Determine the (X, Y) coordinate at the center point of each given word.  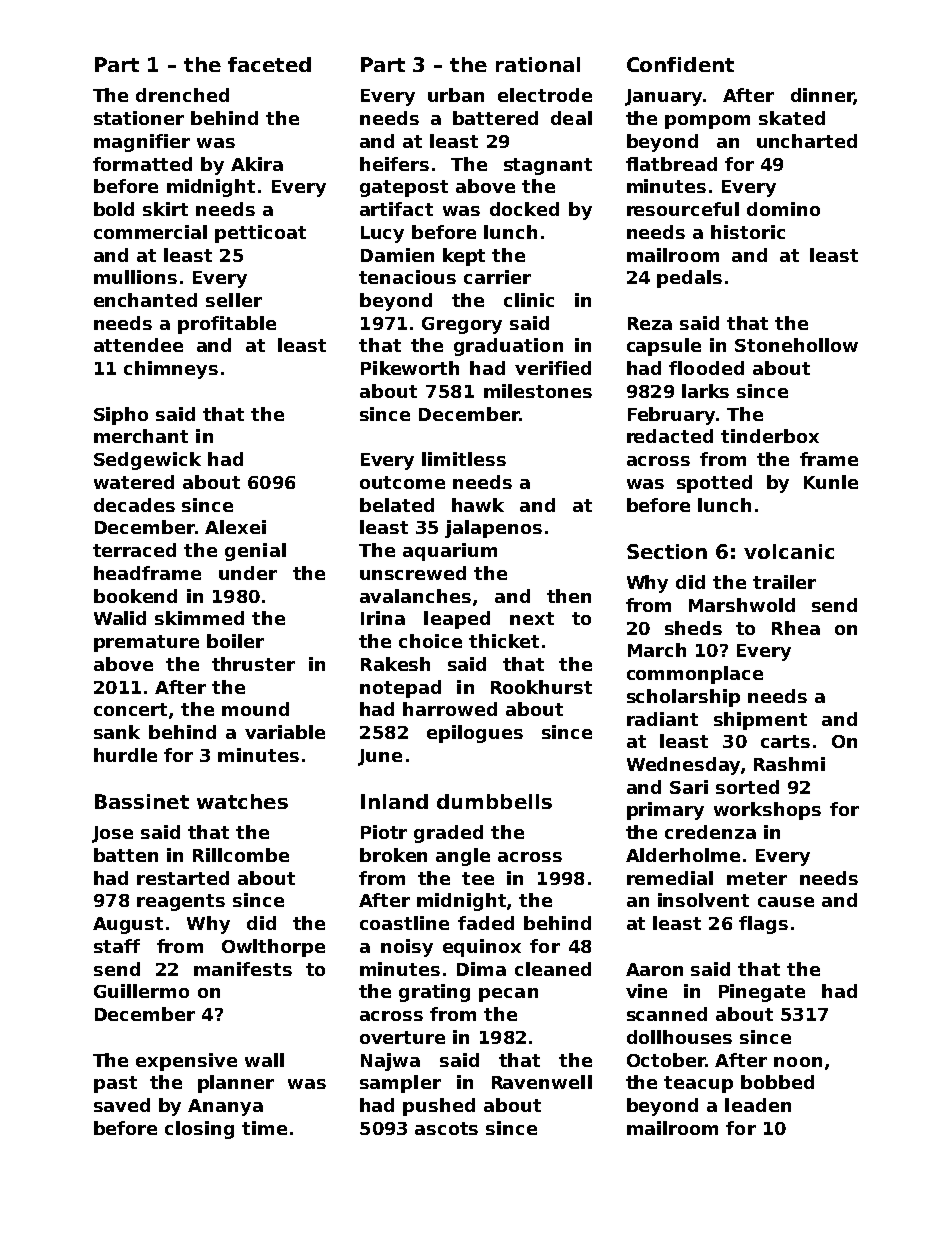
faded (486, 923)
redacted (670, 436)
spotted (714, 484)
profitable (227, 325)
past (115, 1084)
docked (524, 209)
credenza (710, 832)
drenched (182, 95)
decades (134, 505)
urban (456, 95)
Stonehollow (796, 345)
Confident (680, 64)
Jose (112, 834)
